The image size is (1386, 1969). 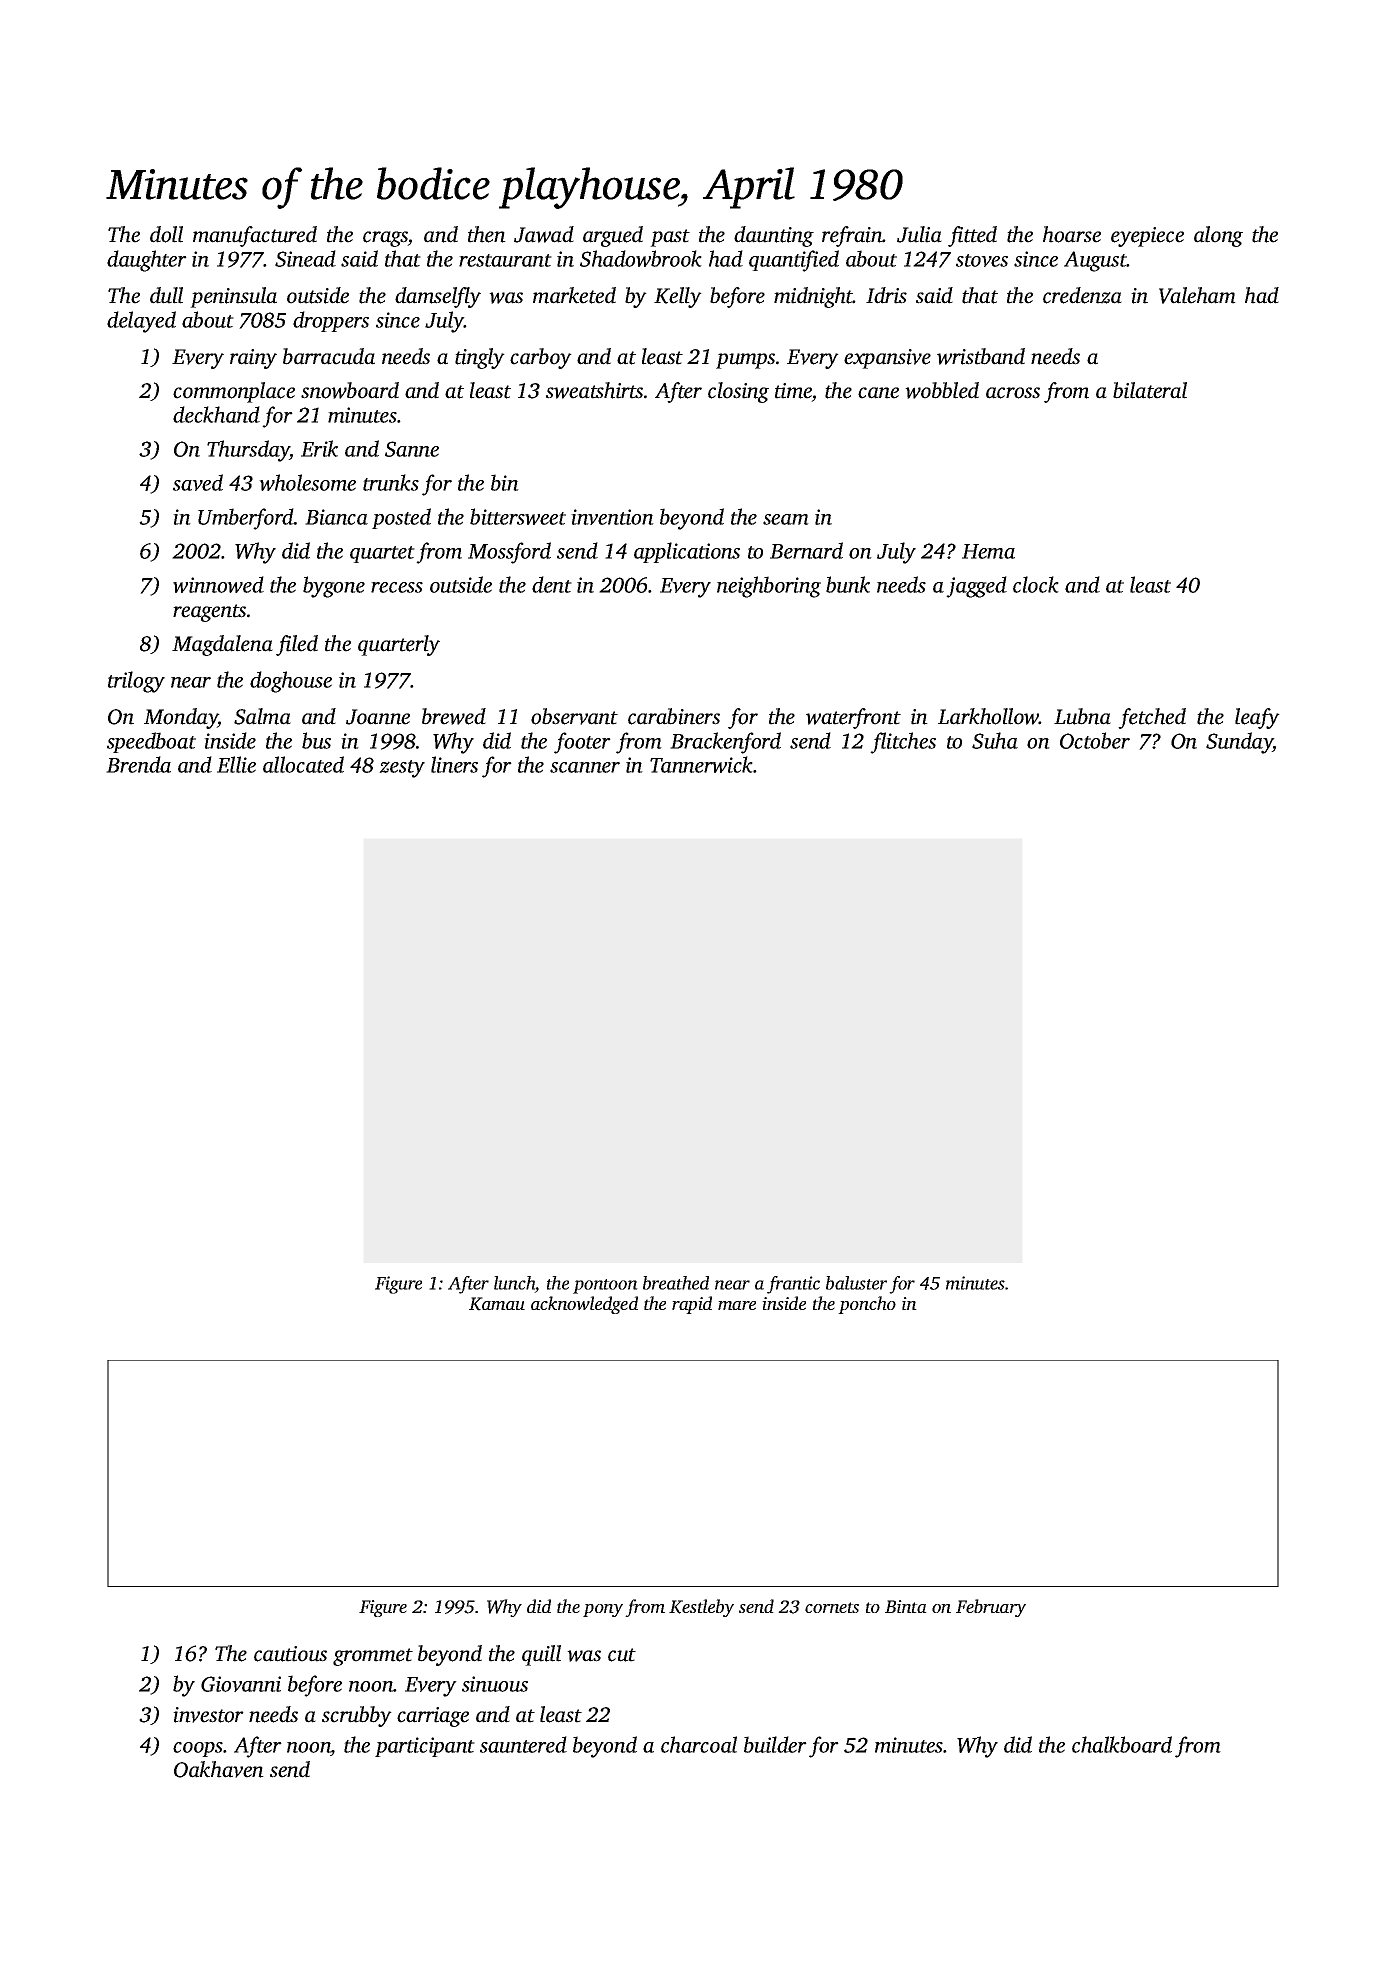 I want to click on Umberford, so click(x=246, y=519).
